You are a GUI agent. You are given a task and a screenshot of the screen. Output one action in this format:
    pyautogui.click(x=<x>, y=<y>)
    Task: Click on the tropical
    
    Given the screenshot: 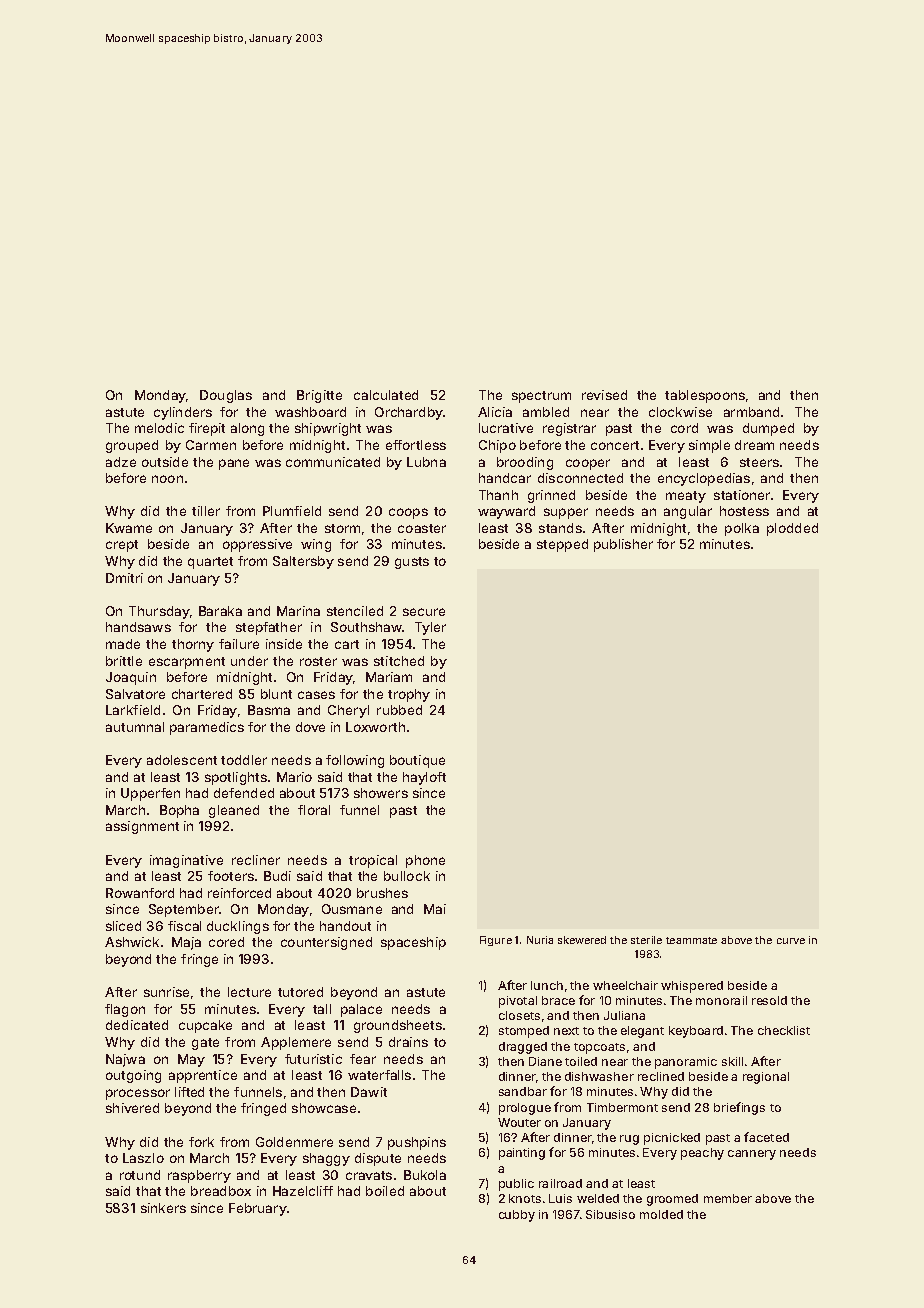 What is the action you would take?
    pyautogui.click(x=373, y=861)
